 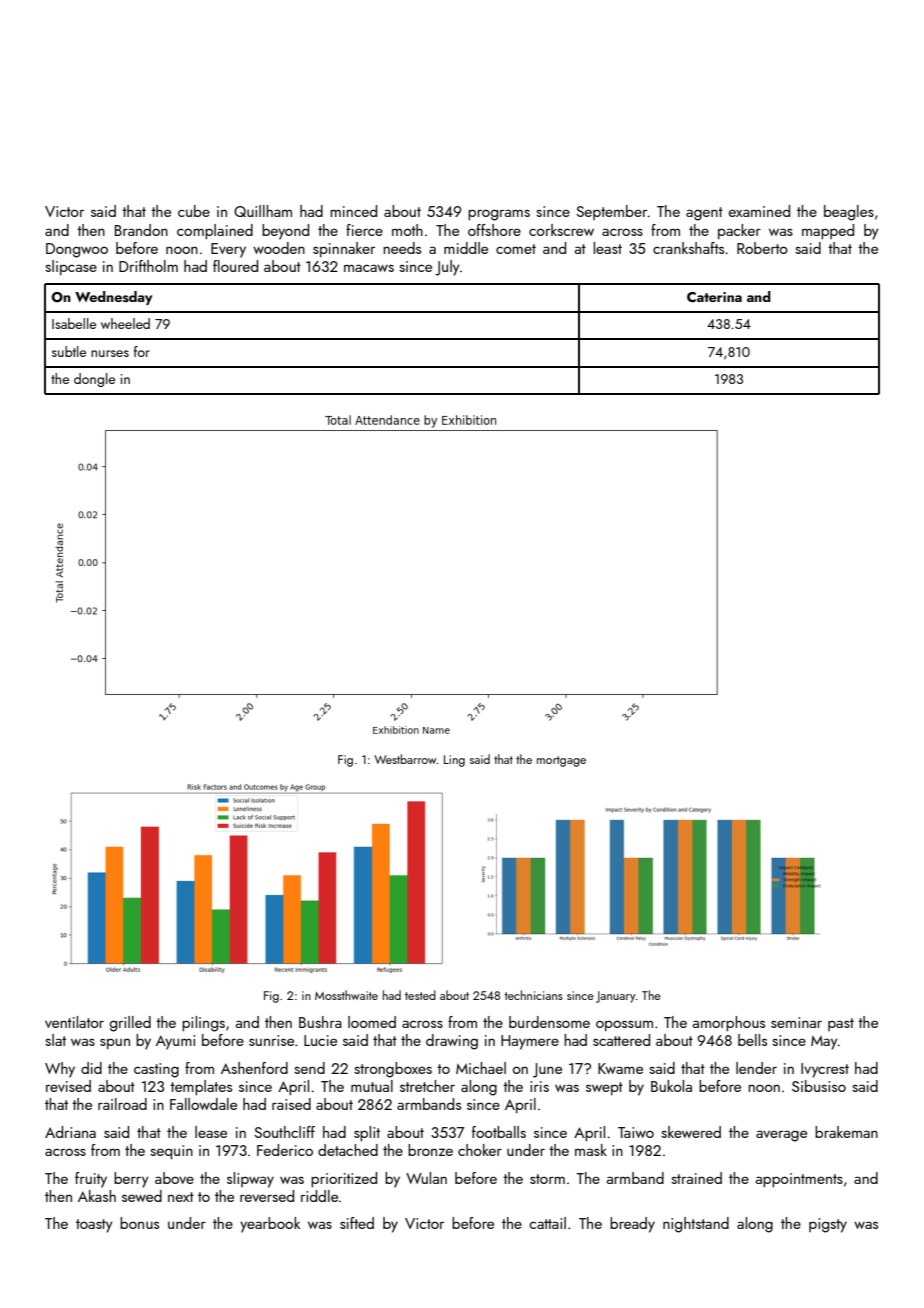 I want to click on loomed, so click(x=372, y=1022).
